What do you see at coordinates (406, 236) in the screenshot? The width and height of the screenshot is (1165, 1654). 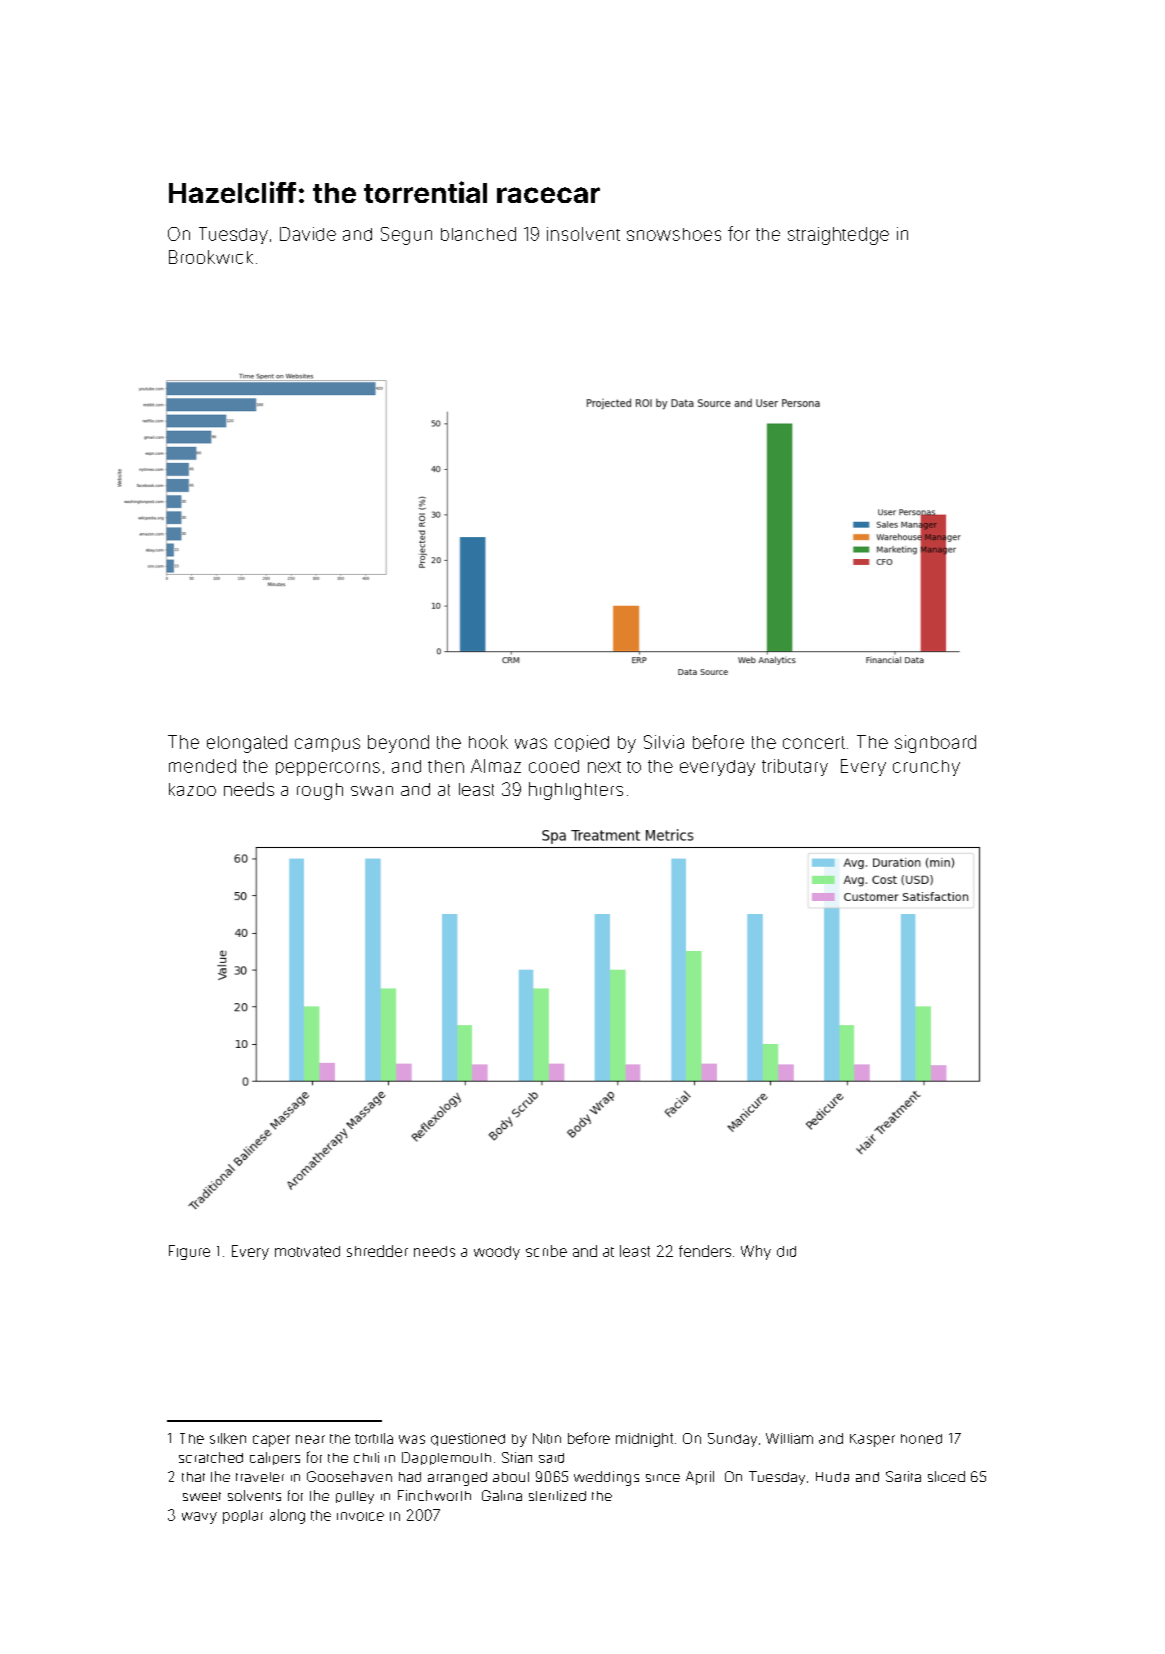 I see `Segun` at bounding box center [406, 236].
